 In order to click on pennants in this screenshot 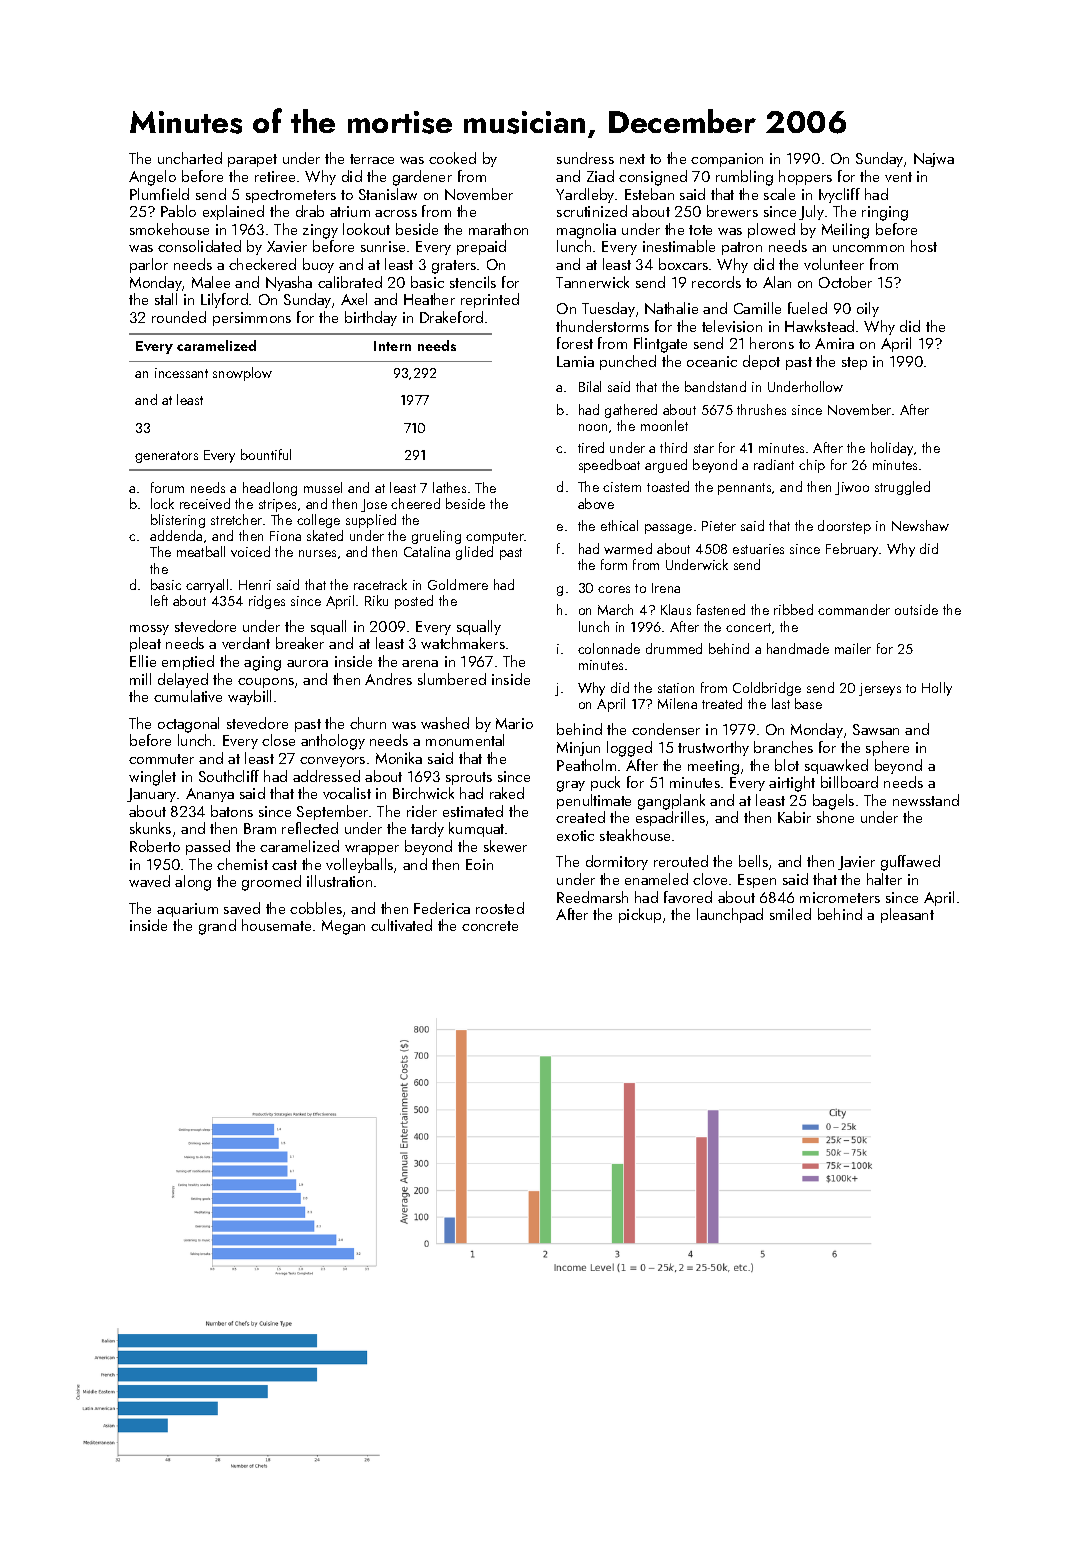, I will do `click(744, 489)`.
